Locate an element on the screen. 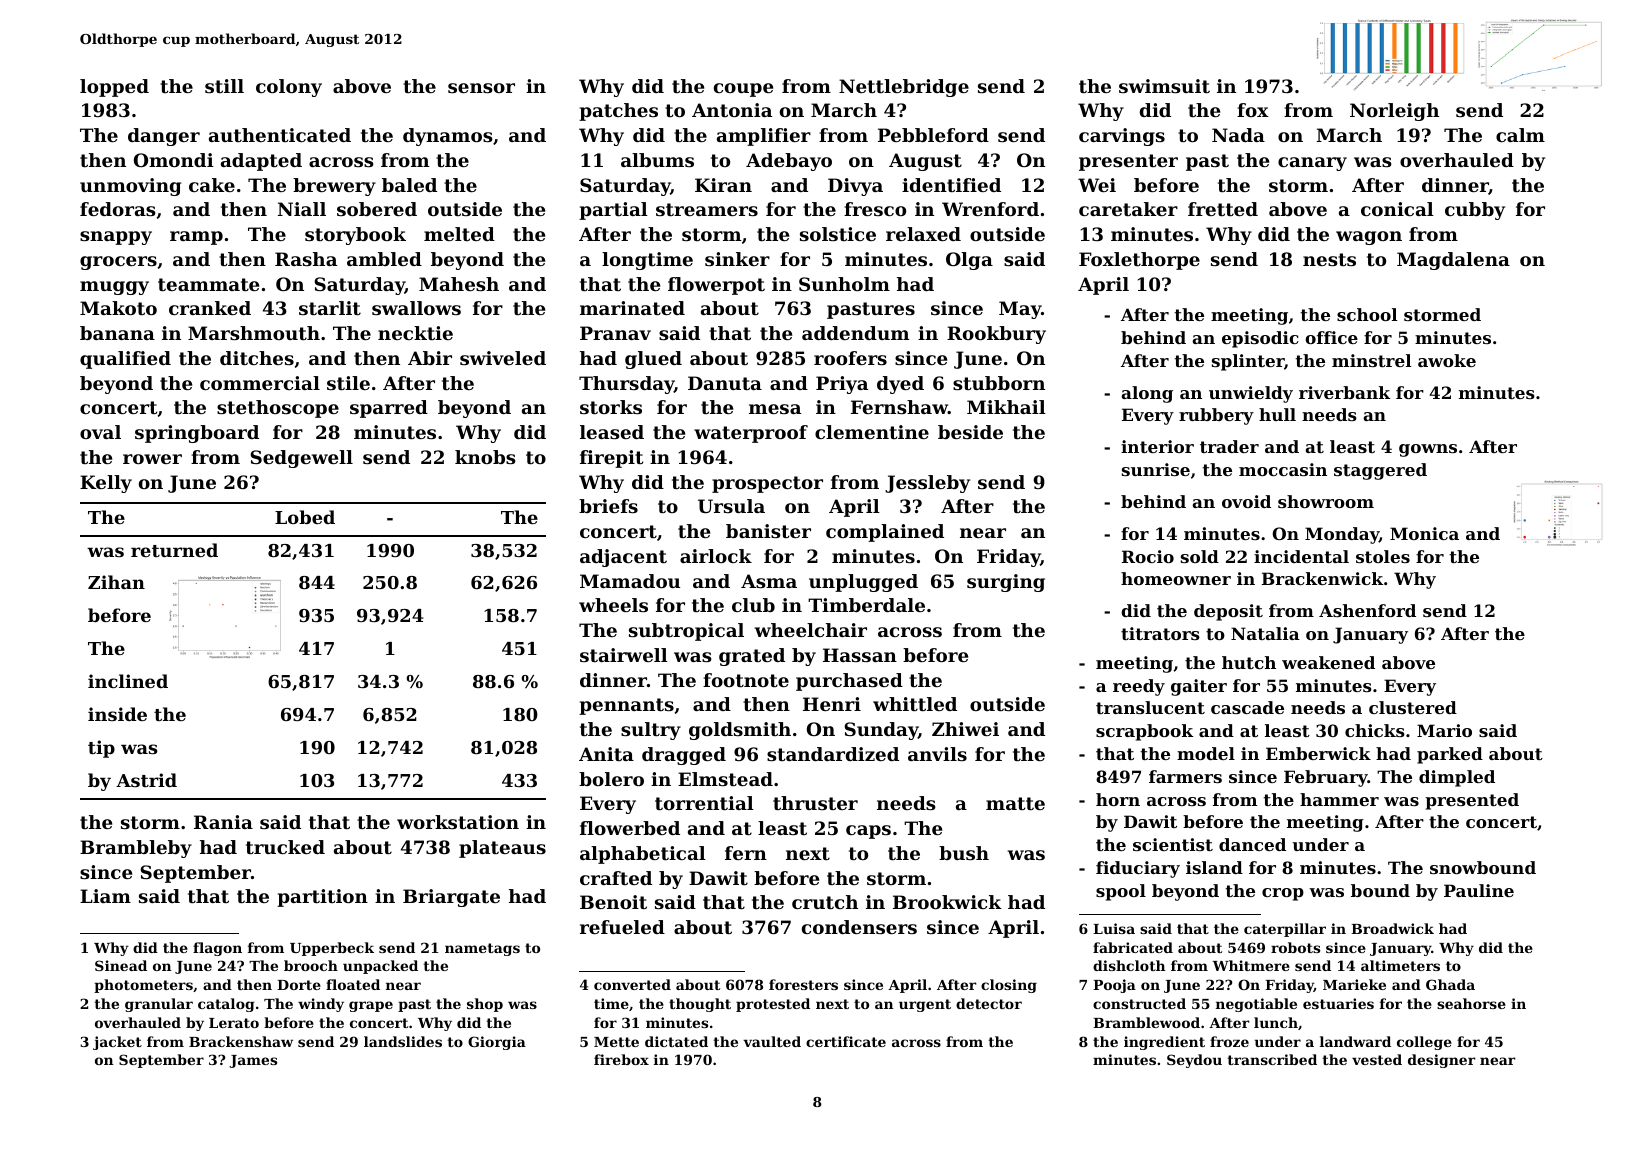 Image resolution: width=1625 pixels, height=1149 pixels. sultry is located at coordinates (651, 731).
